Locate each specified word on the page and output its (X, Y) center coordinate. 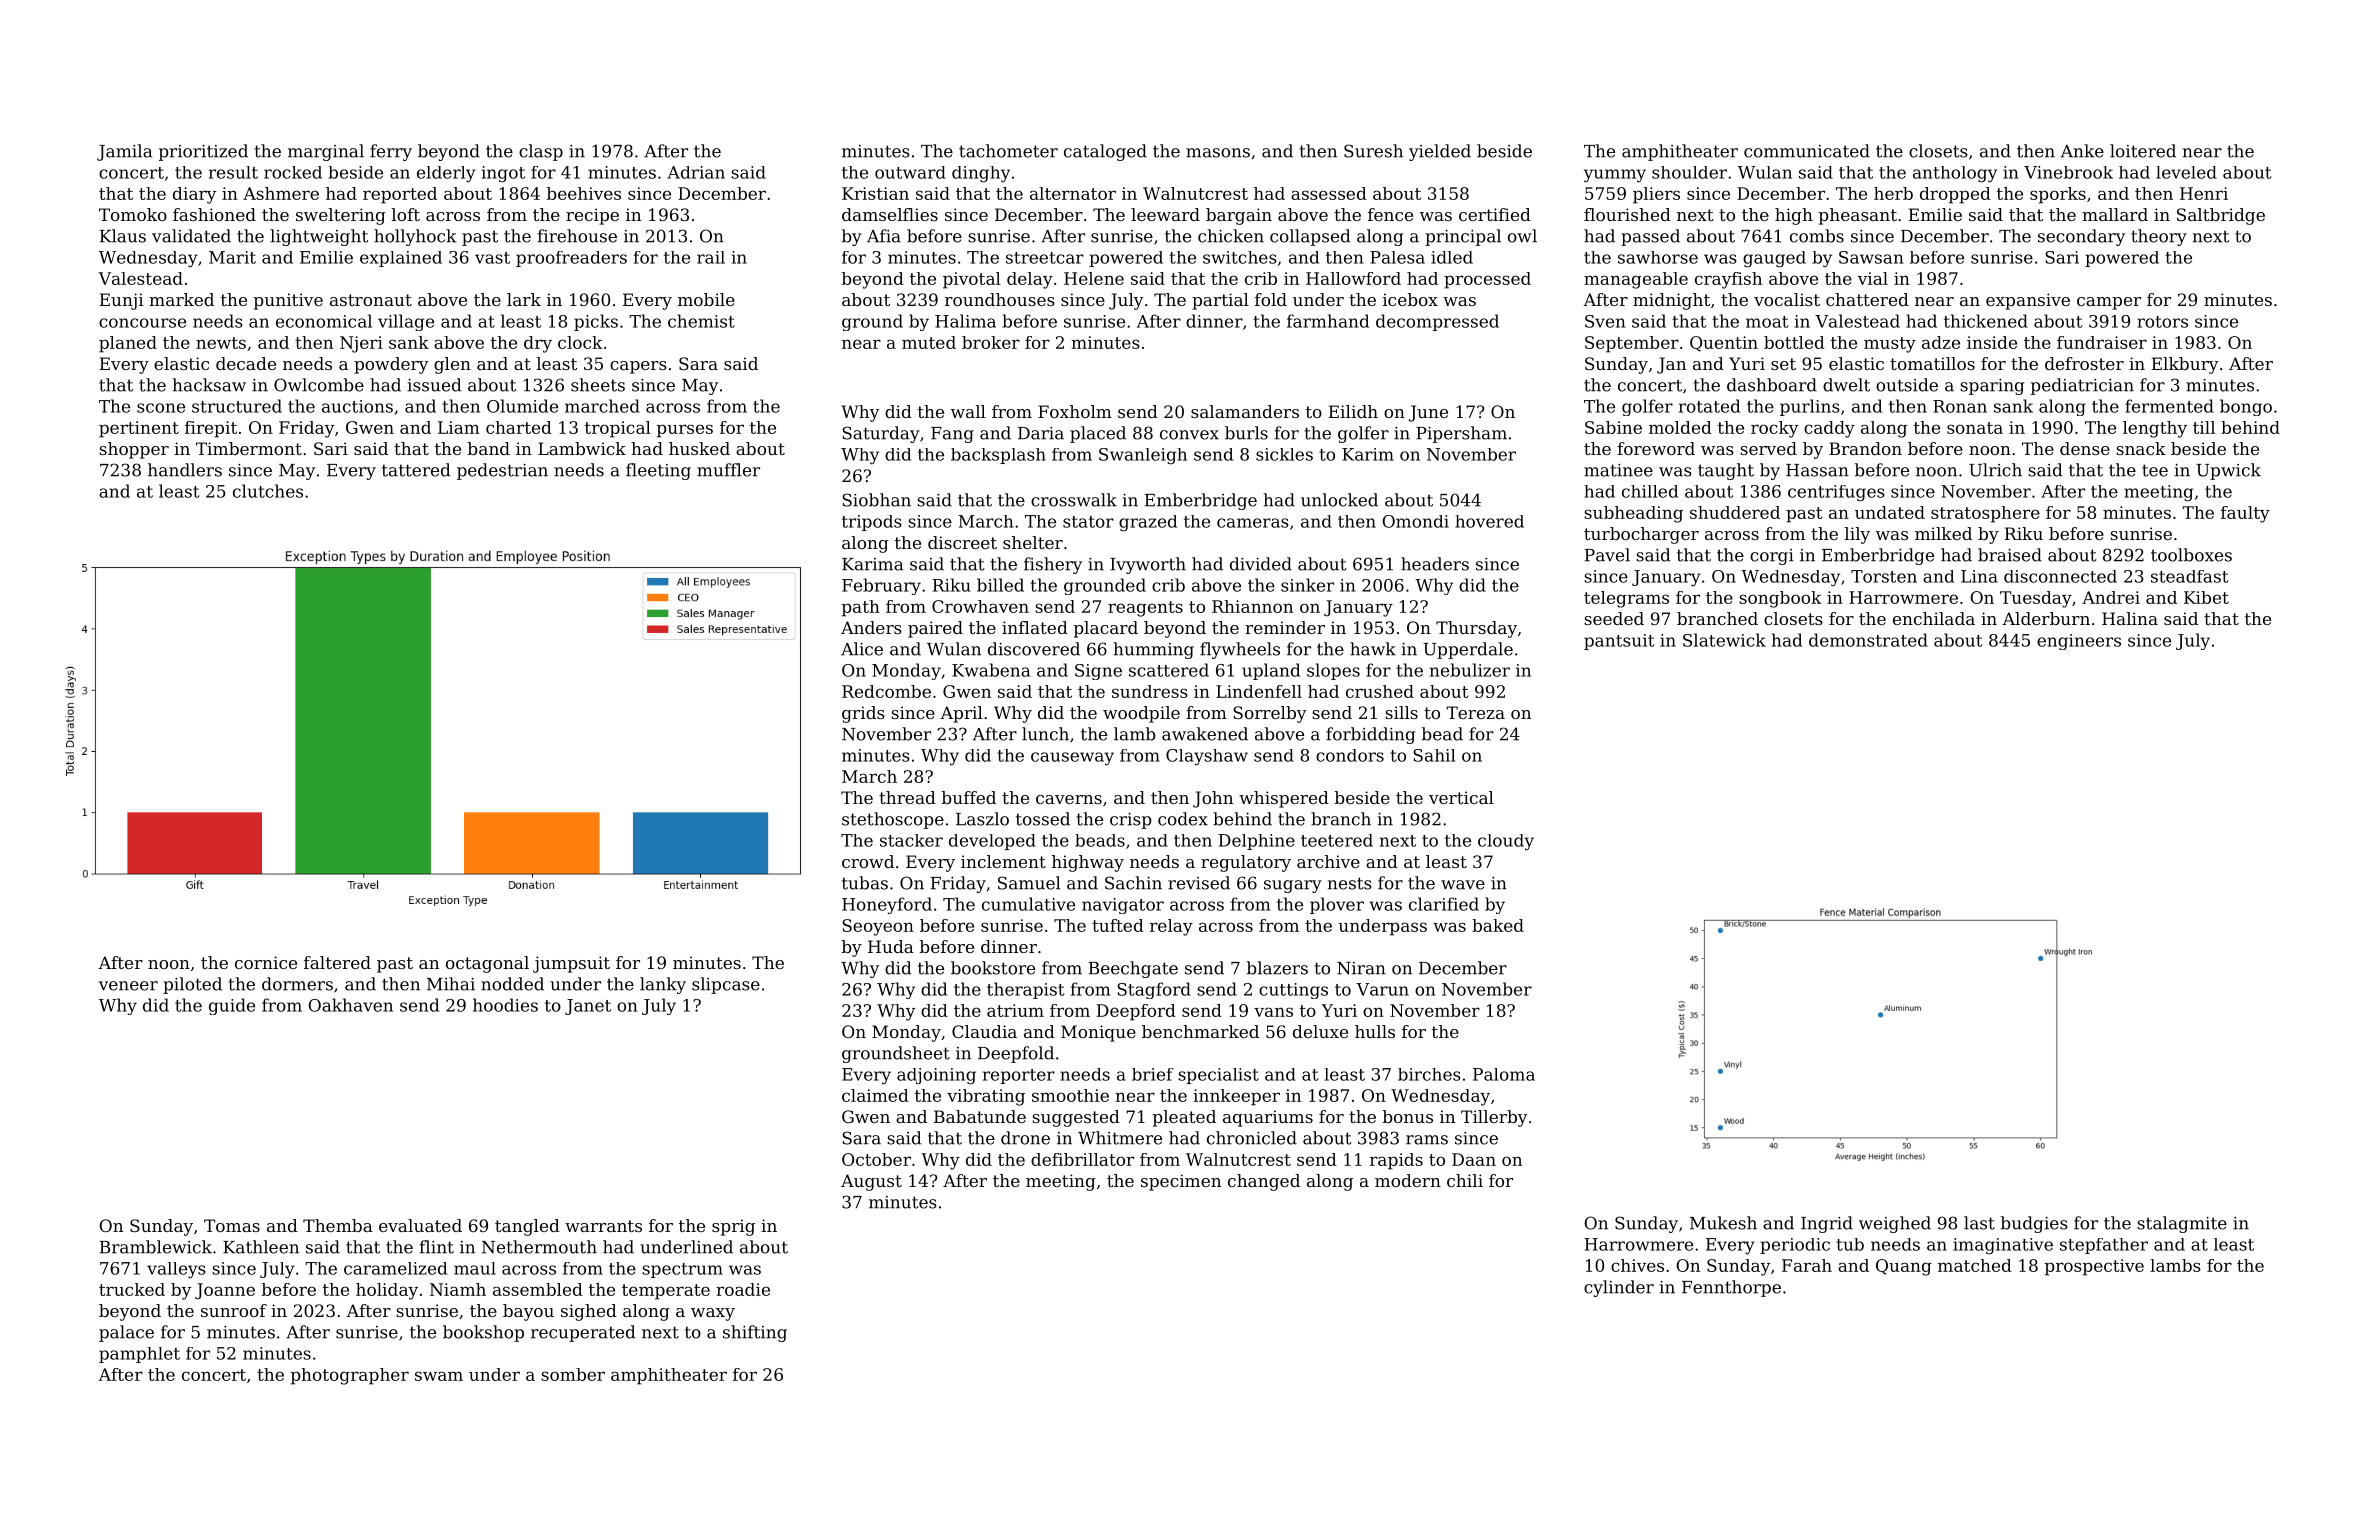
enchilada (1934, 618)
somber (573, 1374)
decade (246, 363)
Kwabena (991, 670)
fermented (2169, 406)
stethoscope (893, 820)
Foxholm (1075, 411)
